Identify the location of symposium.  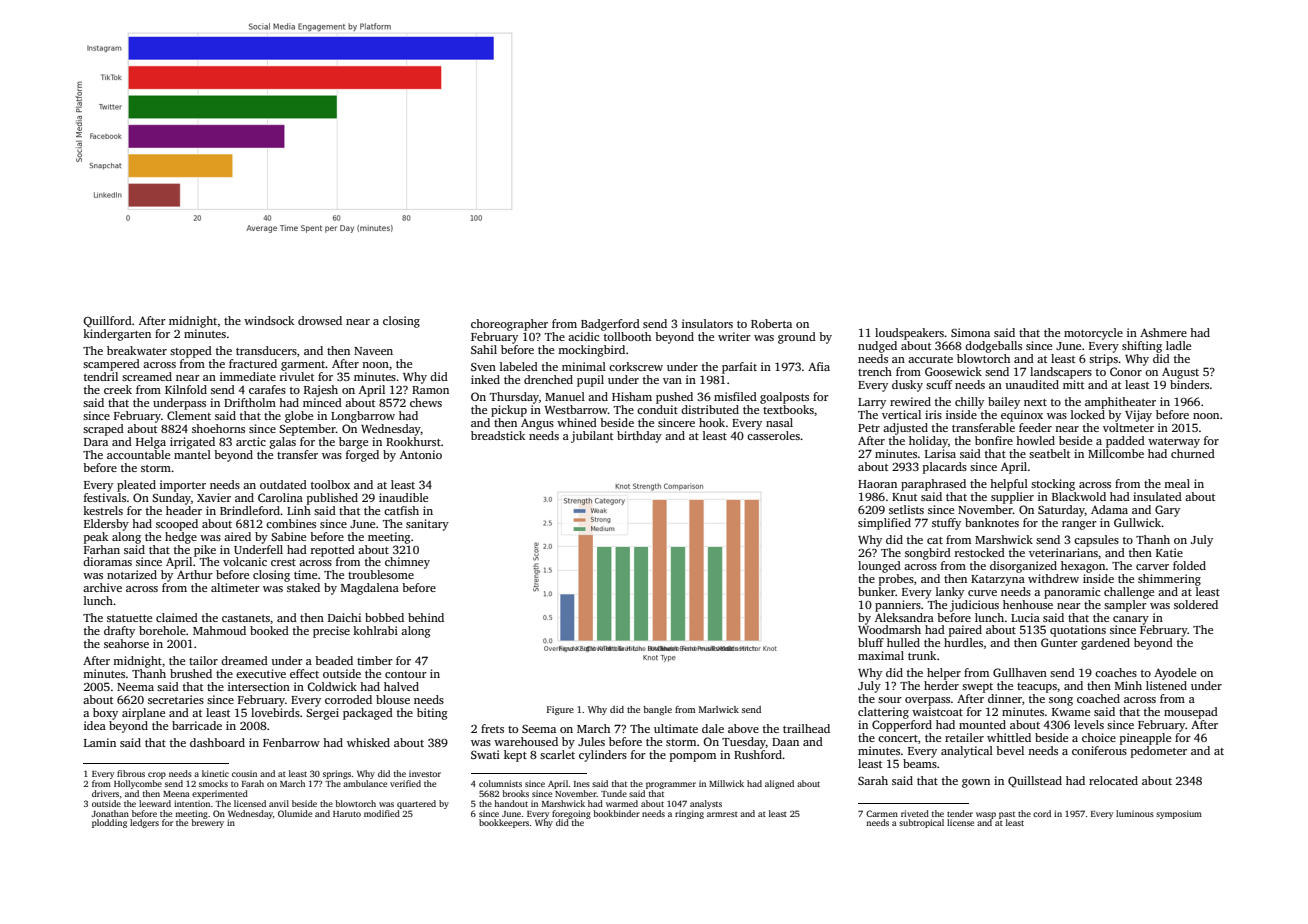
(1179, 814).
